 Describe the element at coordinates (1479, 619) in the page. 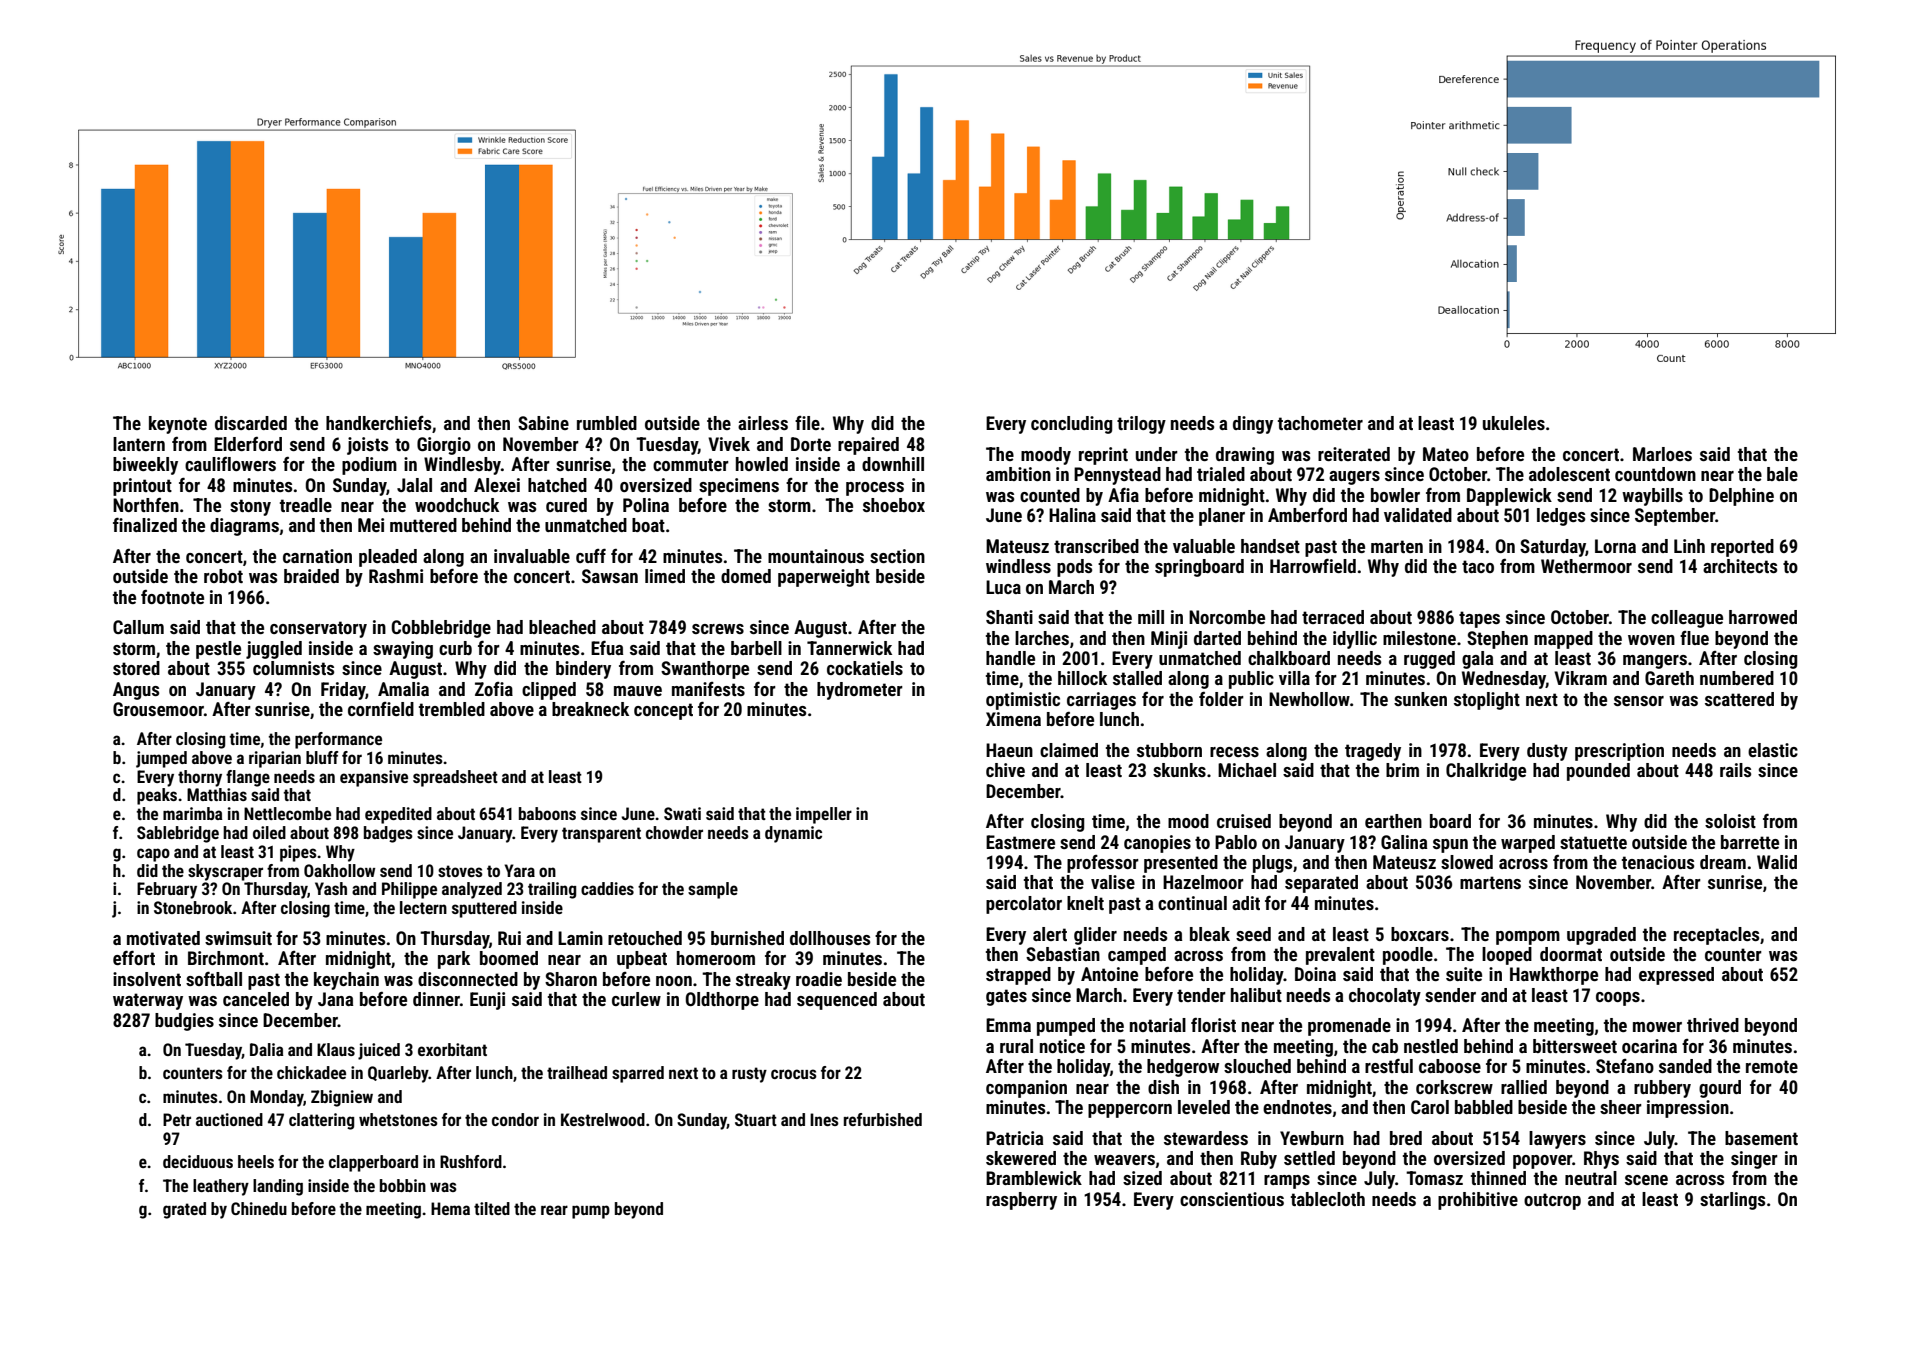

I see `tapes` at that location.
